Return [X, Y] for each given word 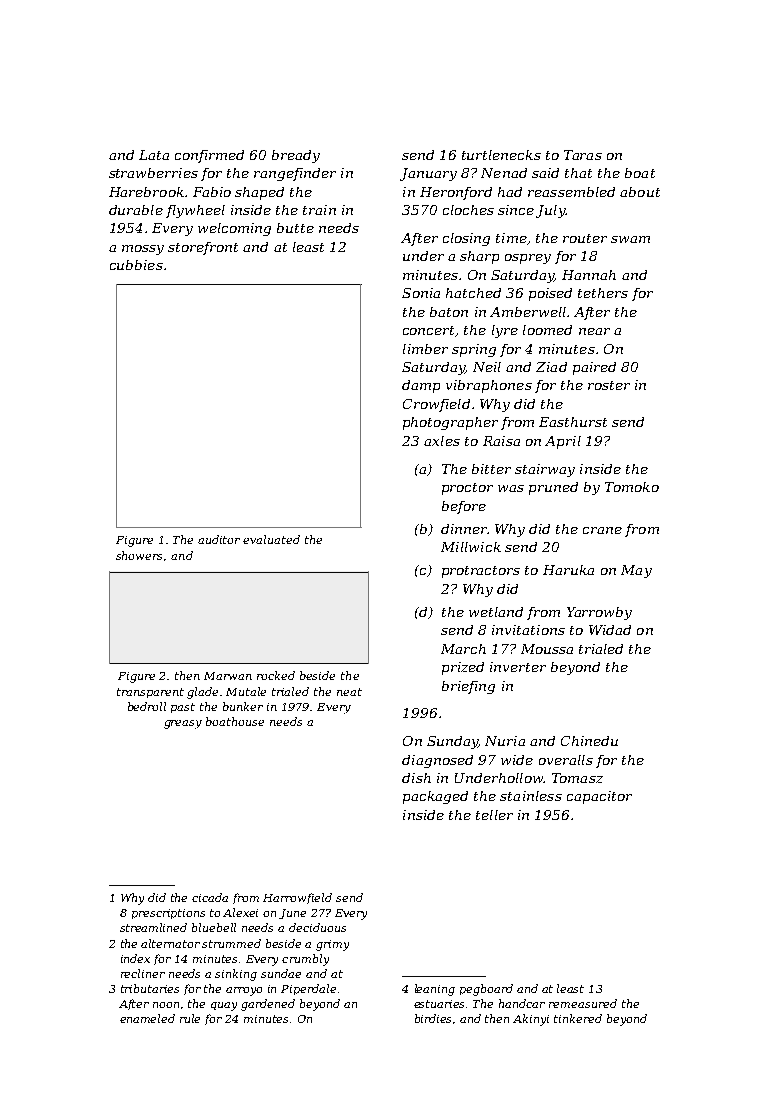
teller [494, 815]
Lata [154, 155]
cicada [210, 897]
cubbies [136, 265]
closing [466, 239]
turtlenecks [501, 155]
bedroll [147, 706]
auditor [219, 539]
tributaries [150, 988]
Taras [583, 155]
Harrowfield [297, 898]
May [636, 571]
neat [349, 692]
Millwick [471, 547]
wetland [496, 612]
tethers [603, 293]
